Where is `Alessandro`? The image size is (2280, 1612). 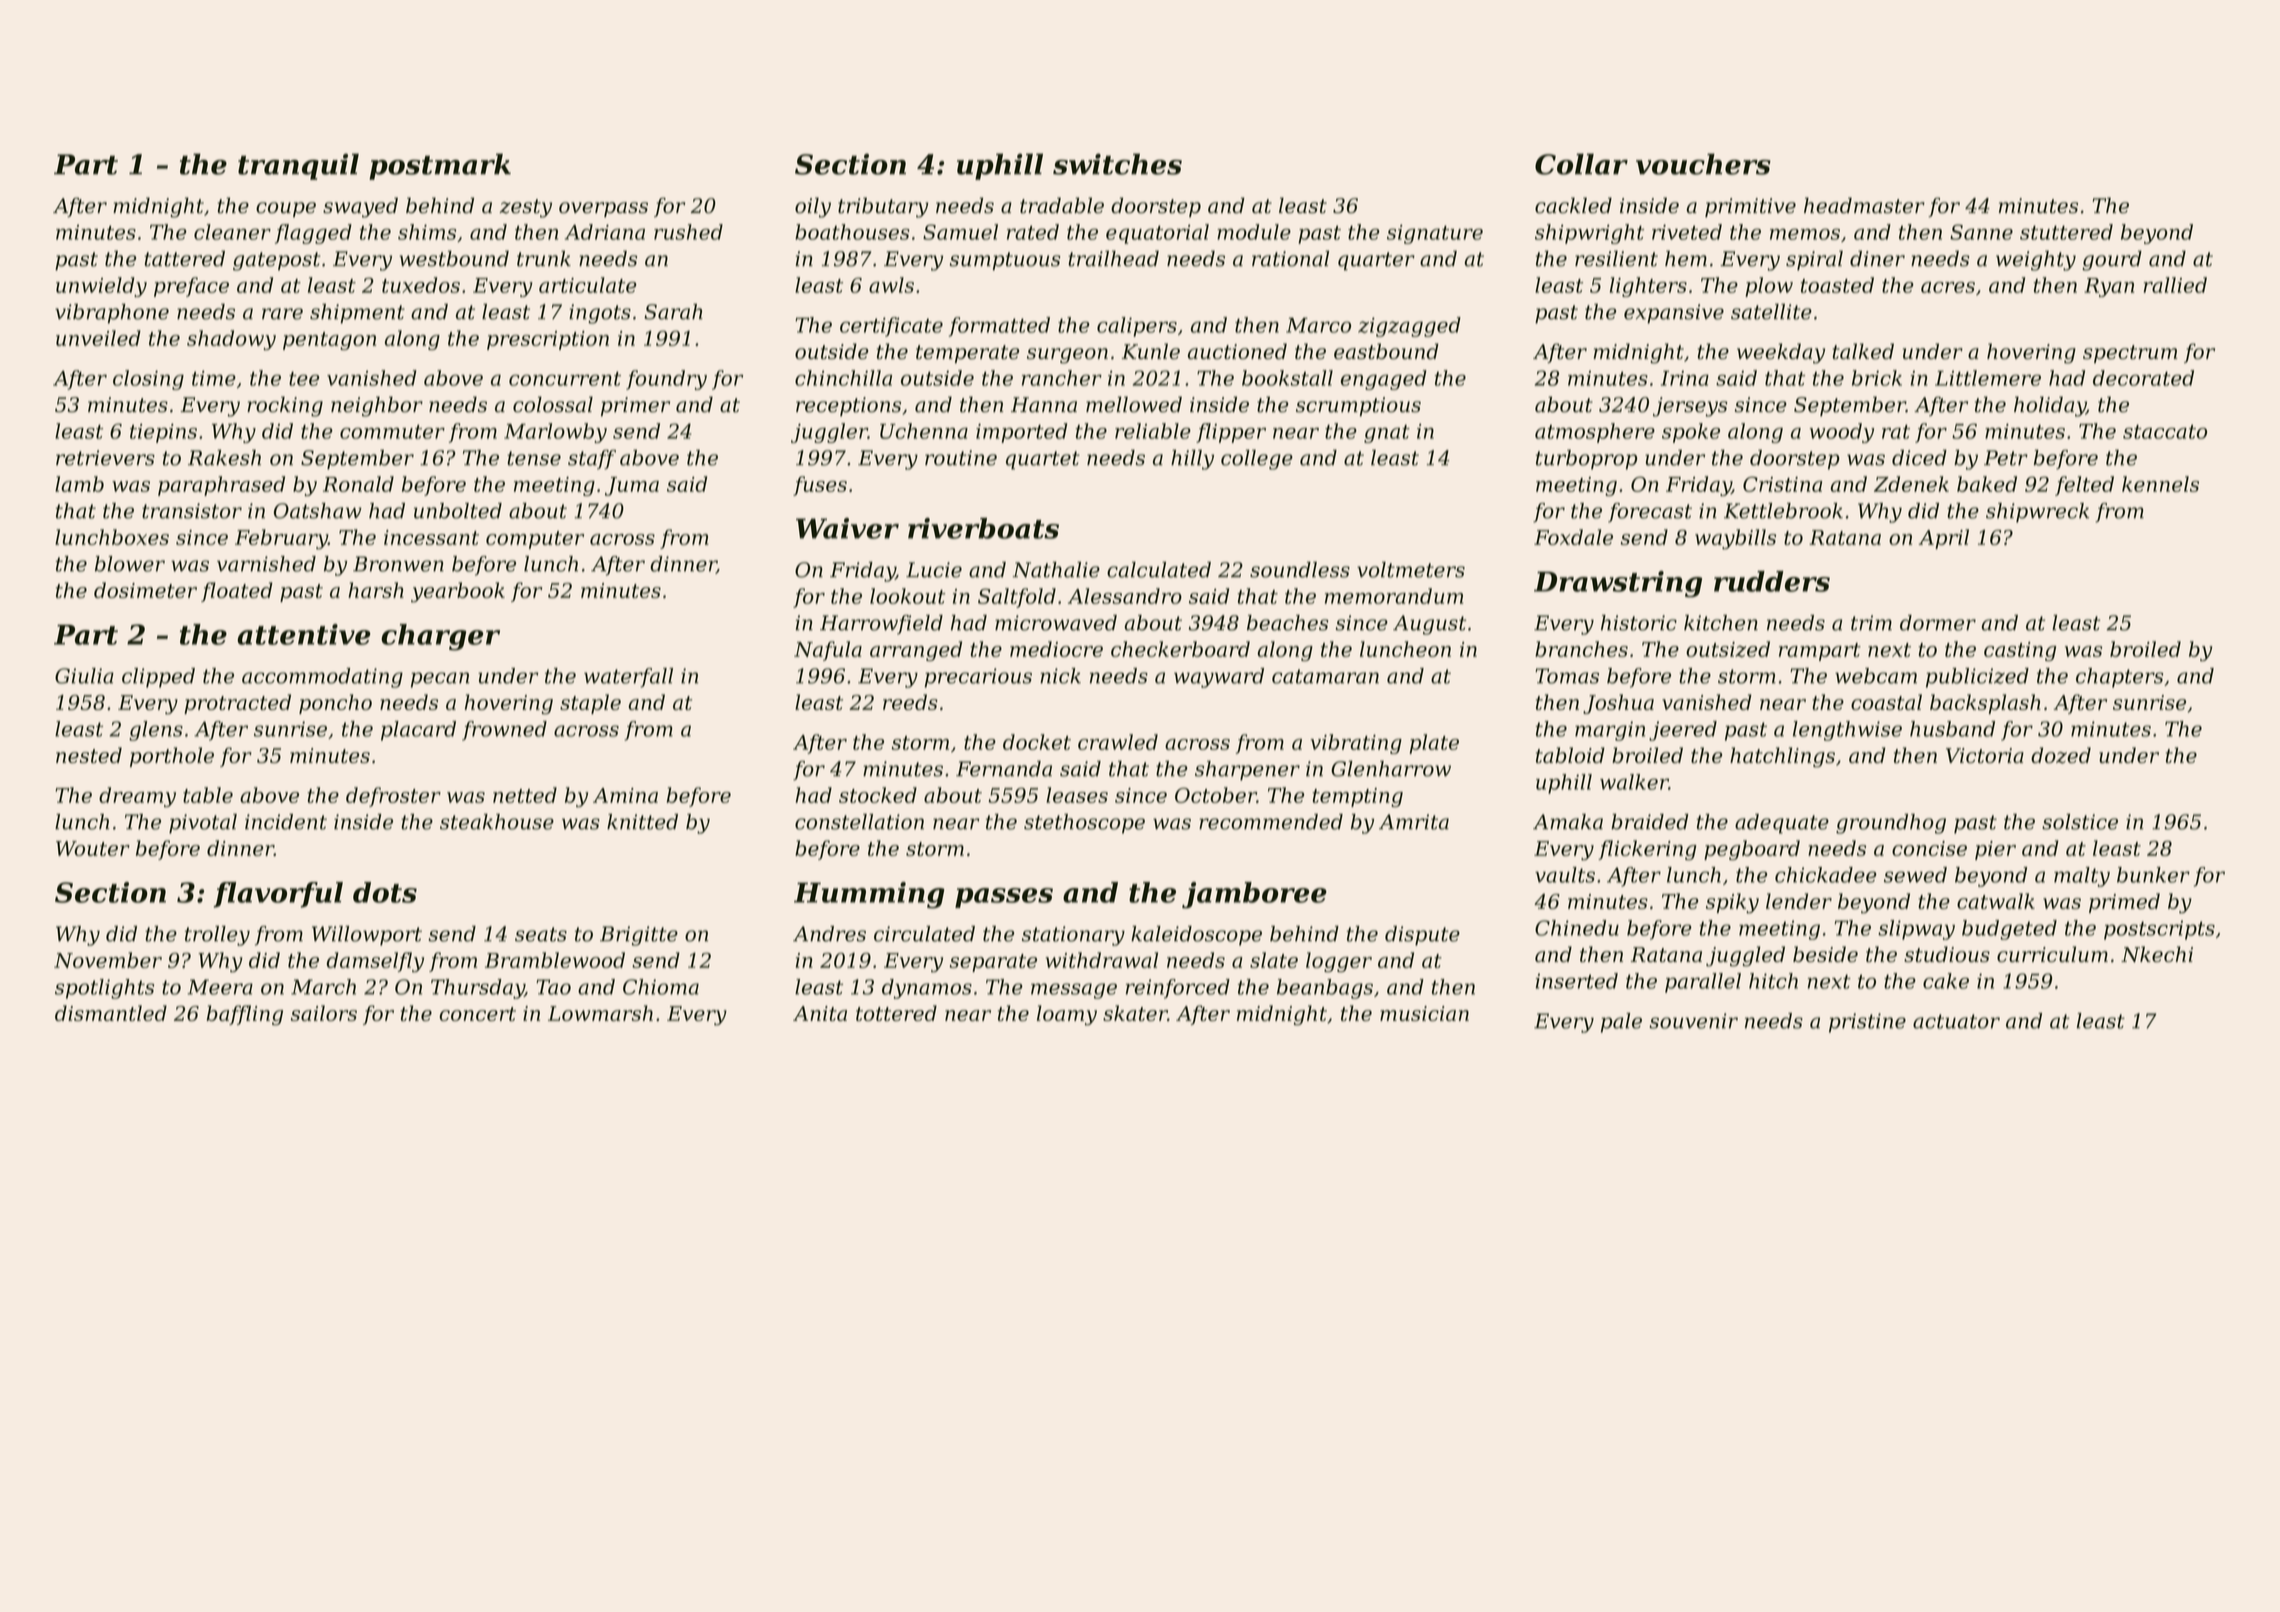 Alessandro is located at coordinates (1125, 596).
